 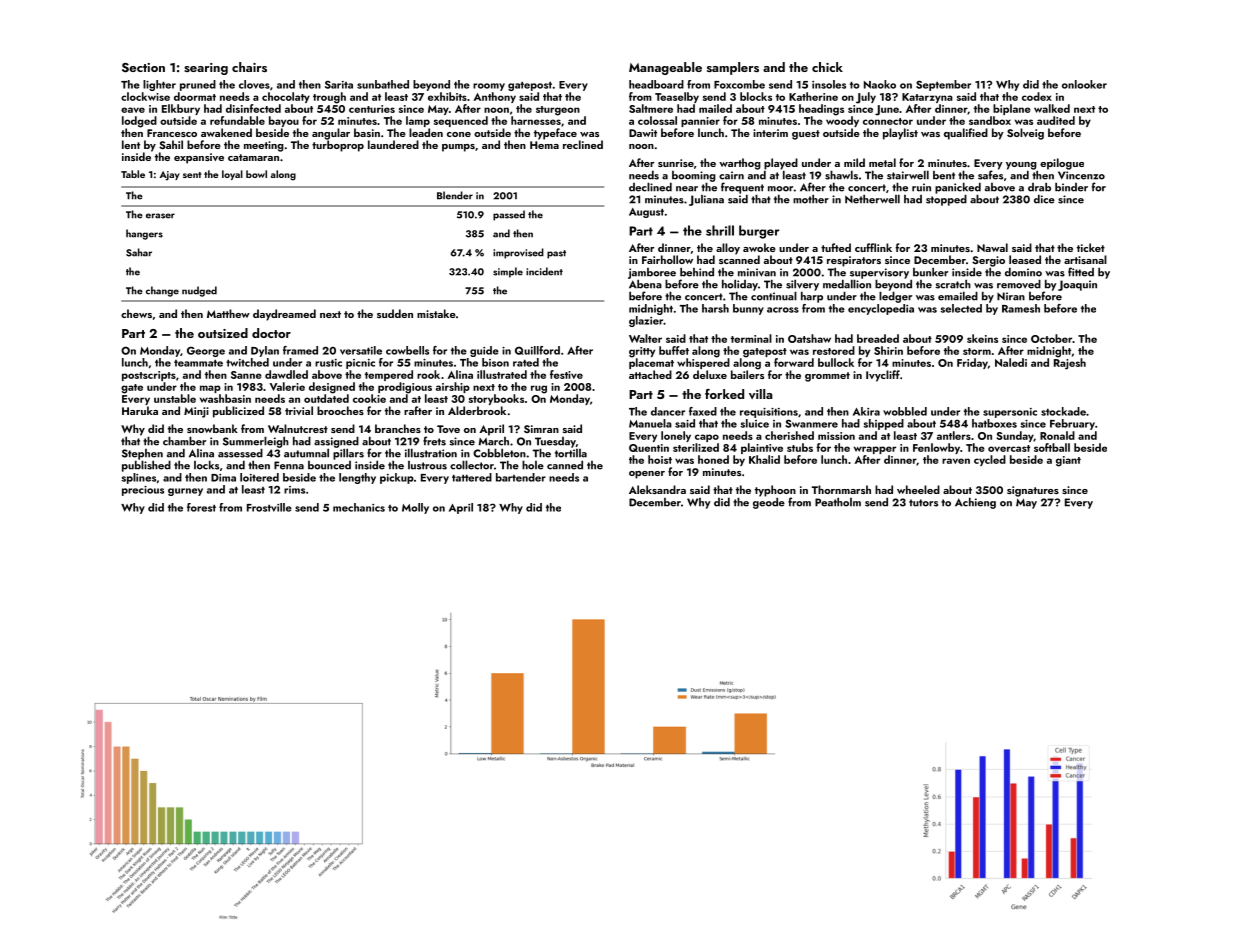 What do you see at coordinates (489, 87) in the screenshot?
I see `roomy` at bounding box center [489, 87].
